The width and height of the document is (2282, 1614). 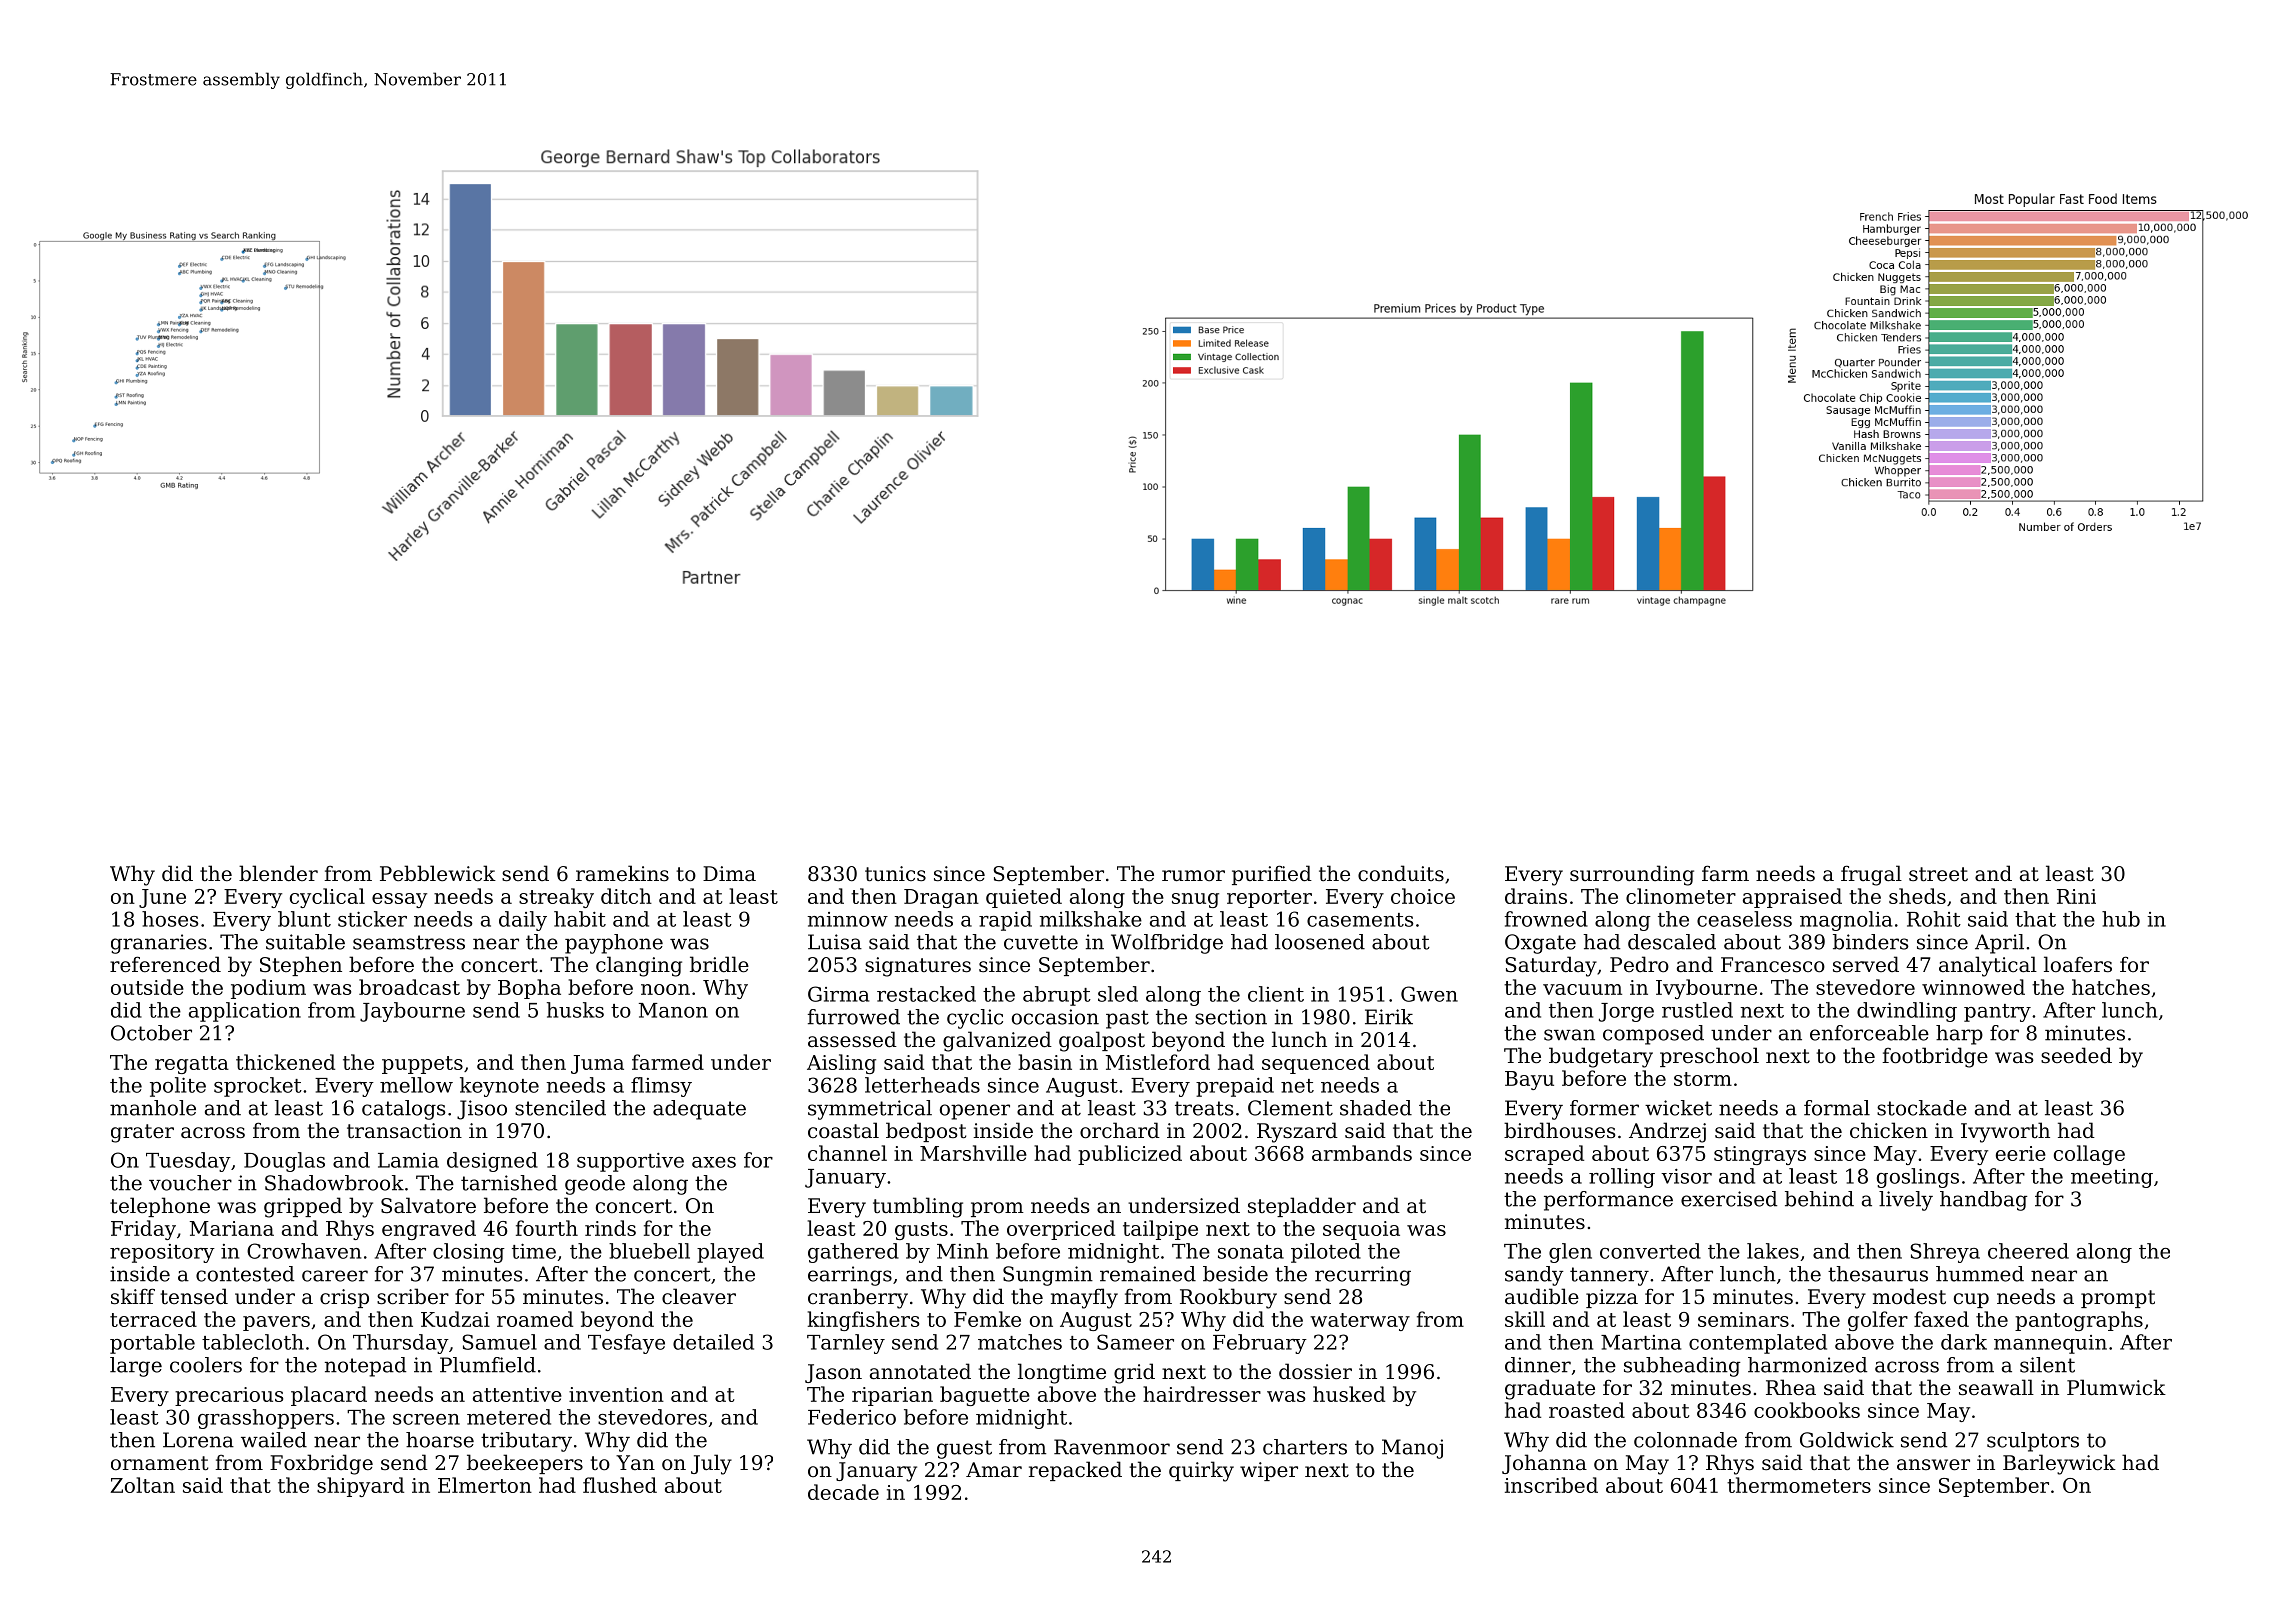 What do you see at coordinates (1938, 874) in the document?
I see `street` at bounding box center [1938, 874].
